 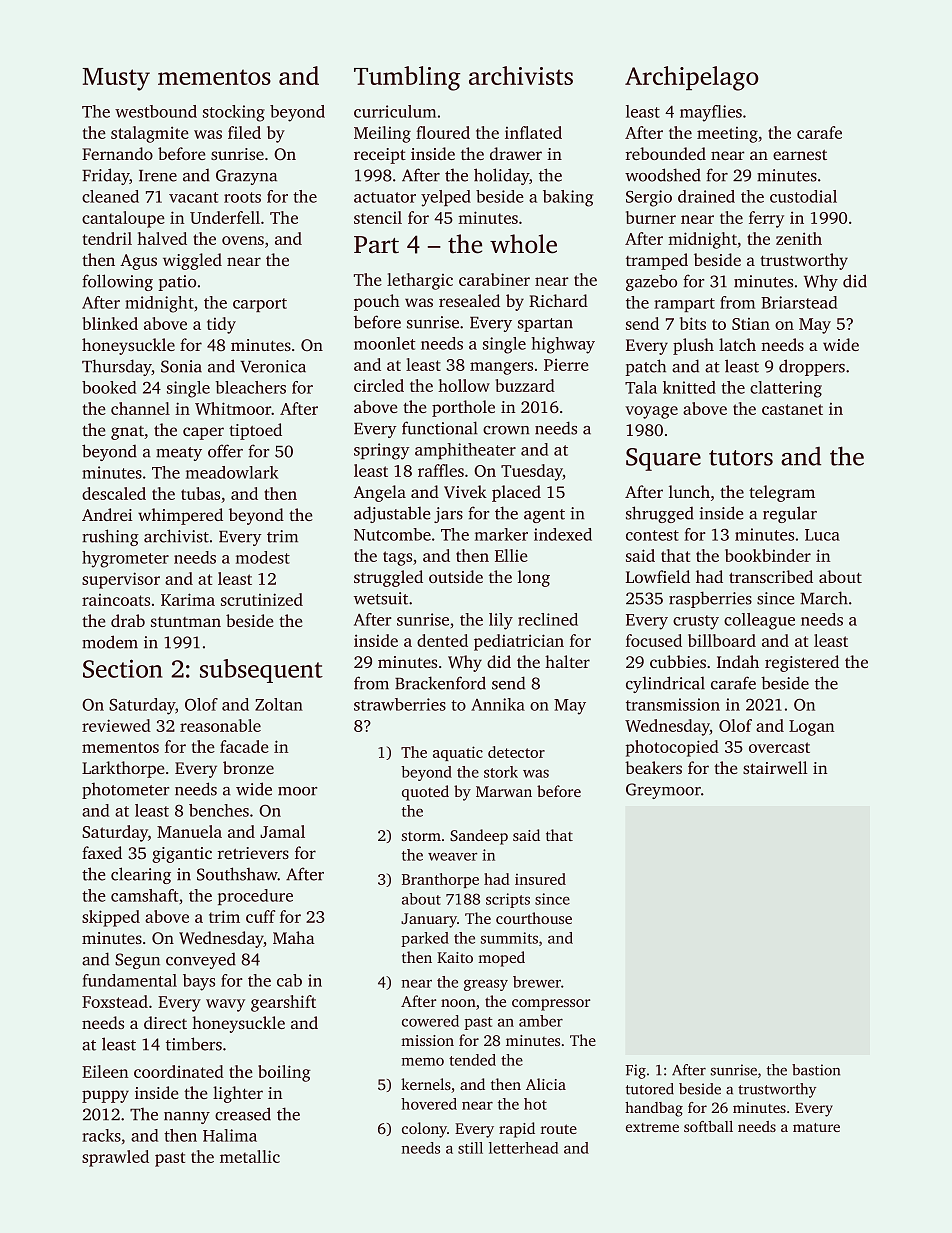 I want to click on Maha, so click(x=294, y=937).
